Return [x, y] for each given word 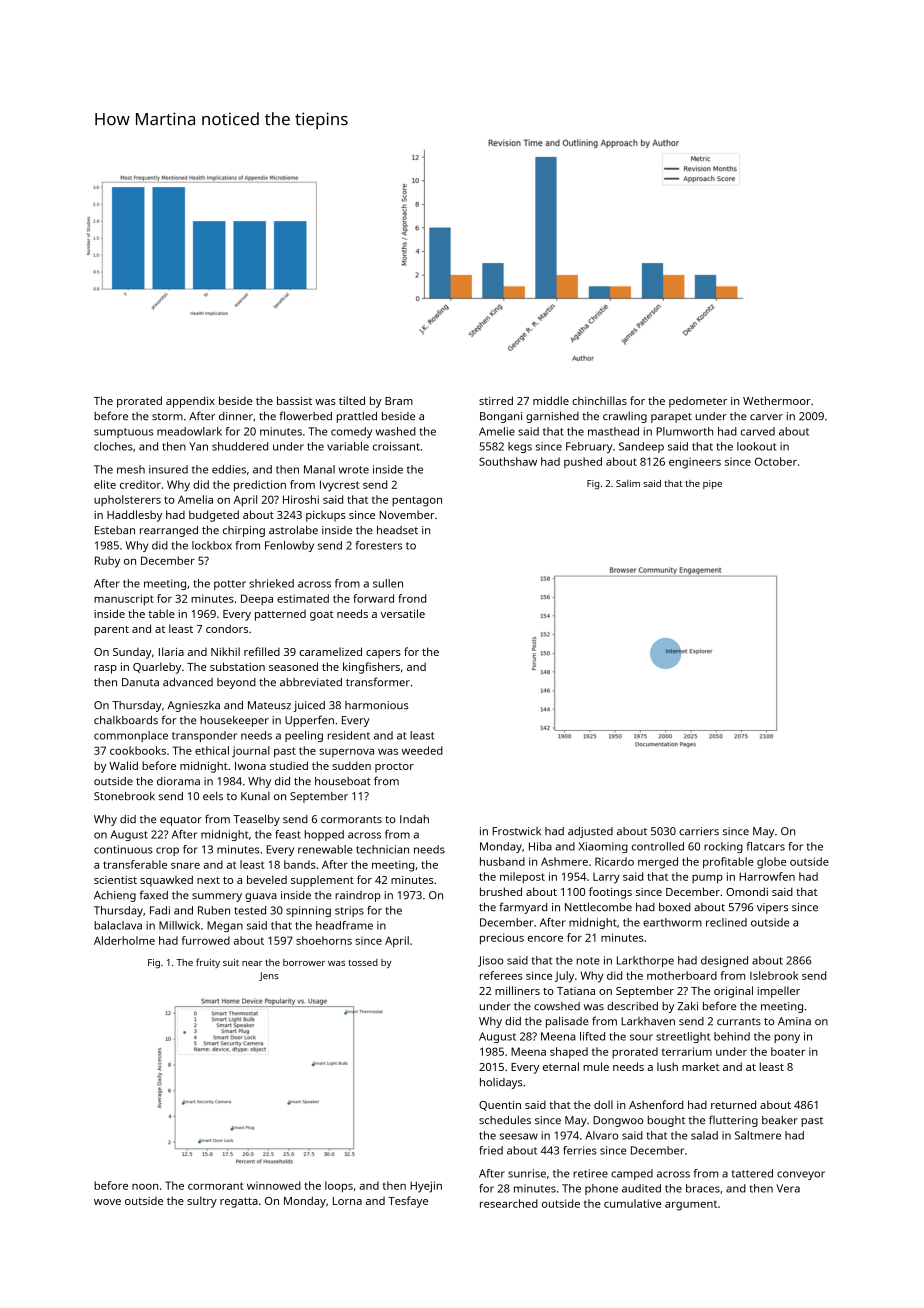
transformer [378, 681]
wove [107, 1202]
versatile [403, 613]
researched [509, 1203]
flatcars [766, 846]
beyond [236, 683]
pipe [712, 484]
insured [168, 469]
